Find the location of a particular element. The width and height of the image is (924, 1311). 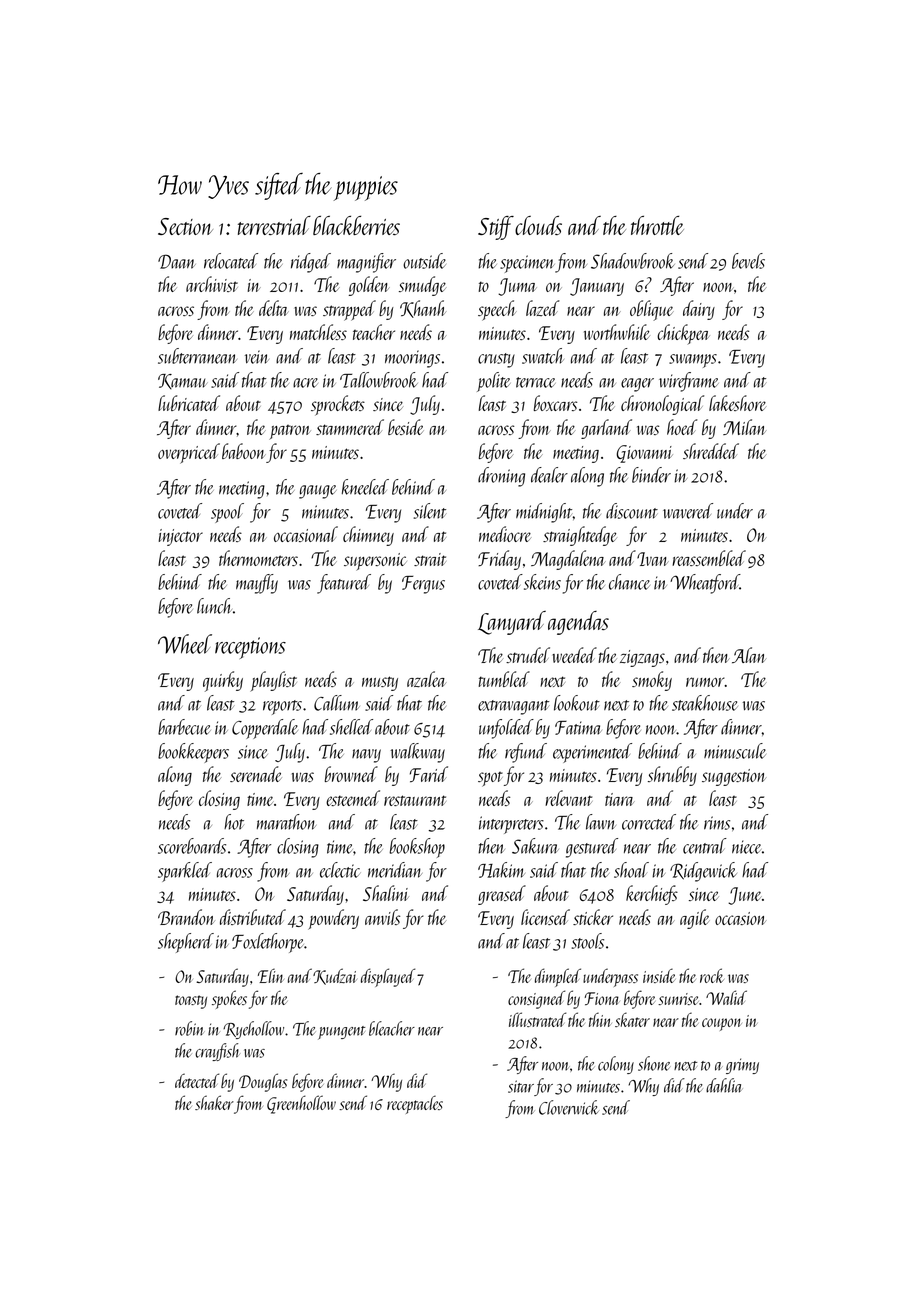

throttle is located at coordinates (657, 225).
